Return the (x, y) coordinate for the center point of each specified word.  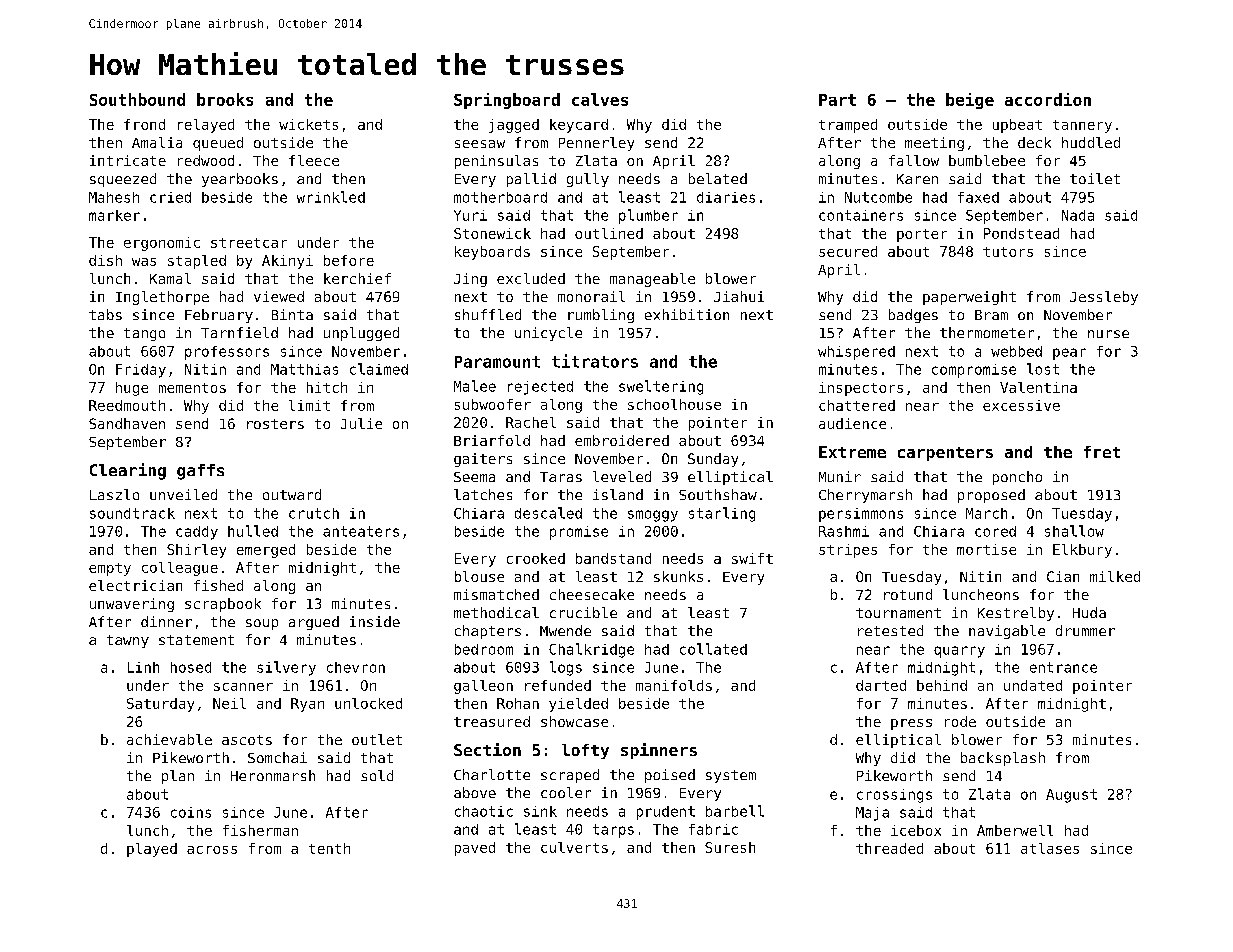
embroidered (622, 440)
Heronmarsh (273, 775)
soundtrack (132, 513)
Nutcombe (878, 197)
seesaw (480, 144)
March (986, 513)
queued (218, 144)
